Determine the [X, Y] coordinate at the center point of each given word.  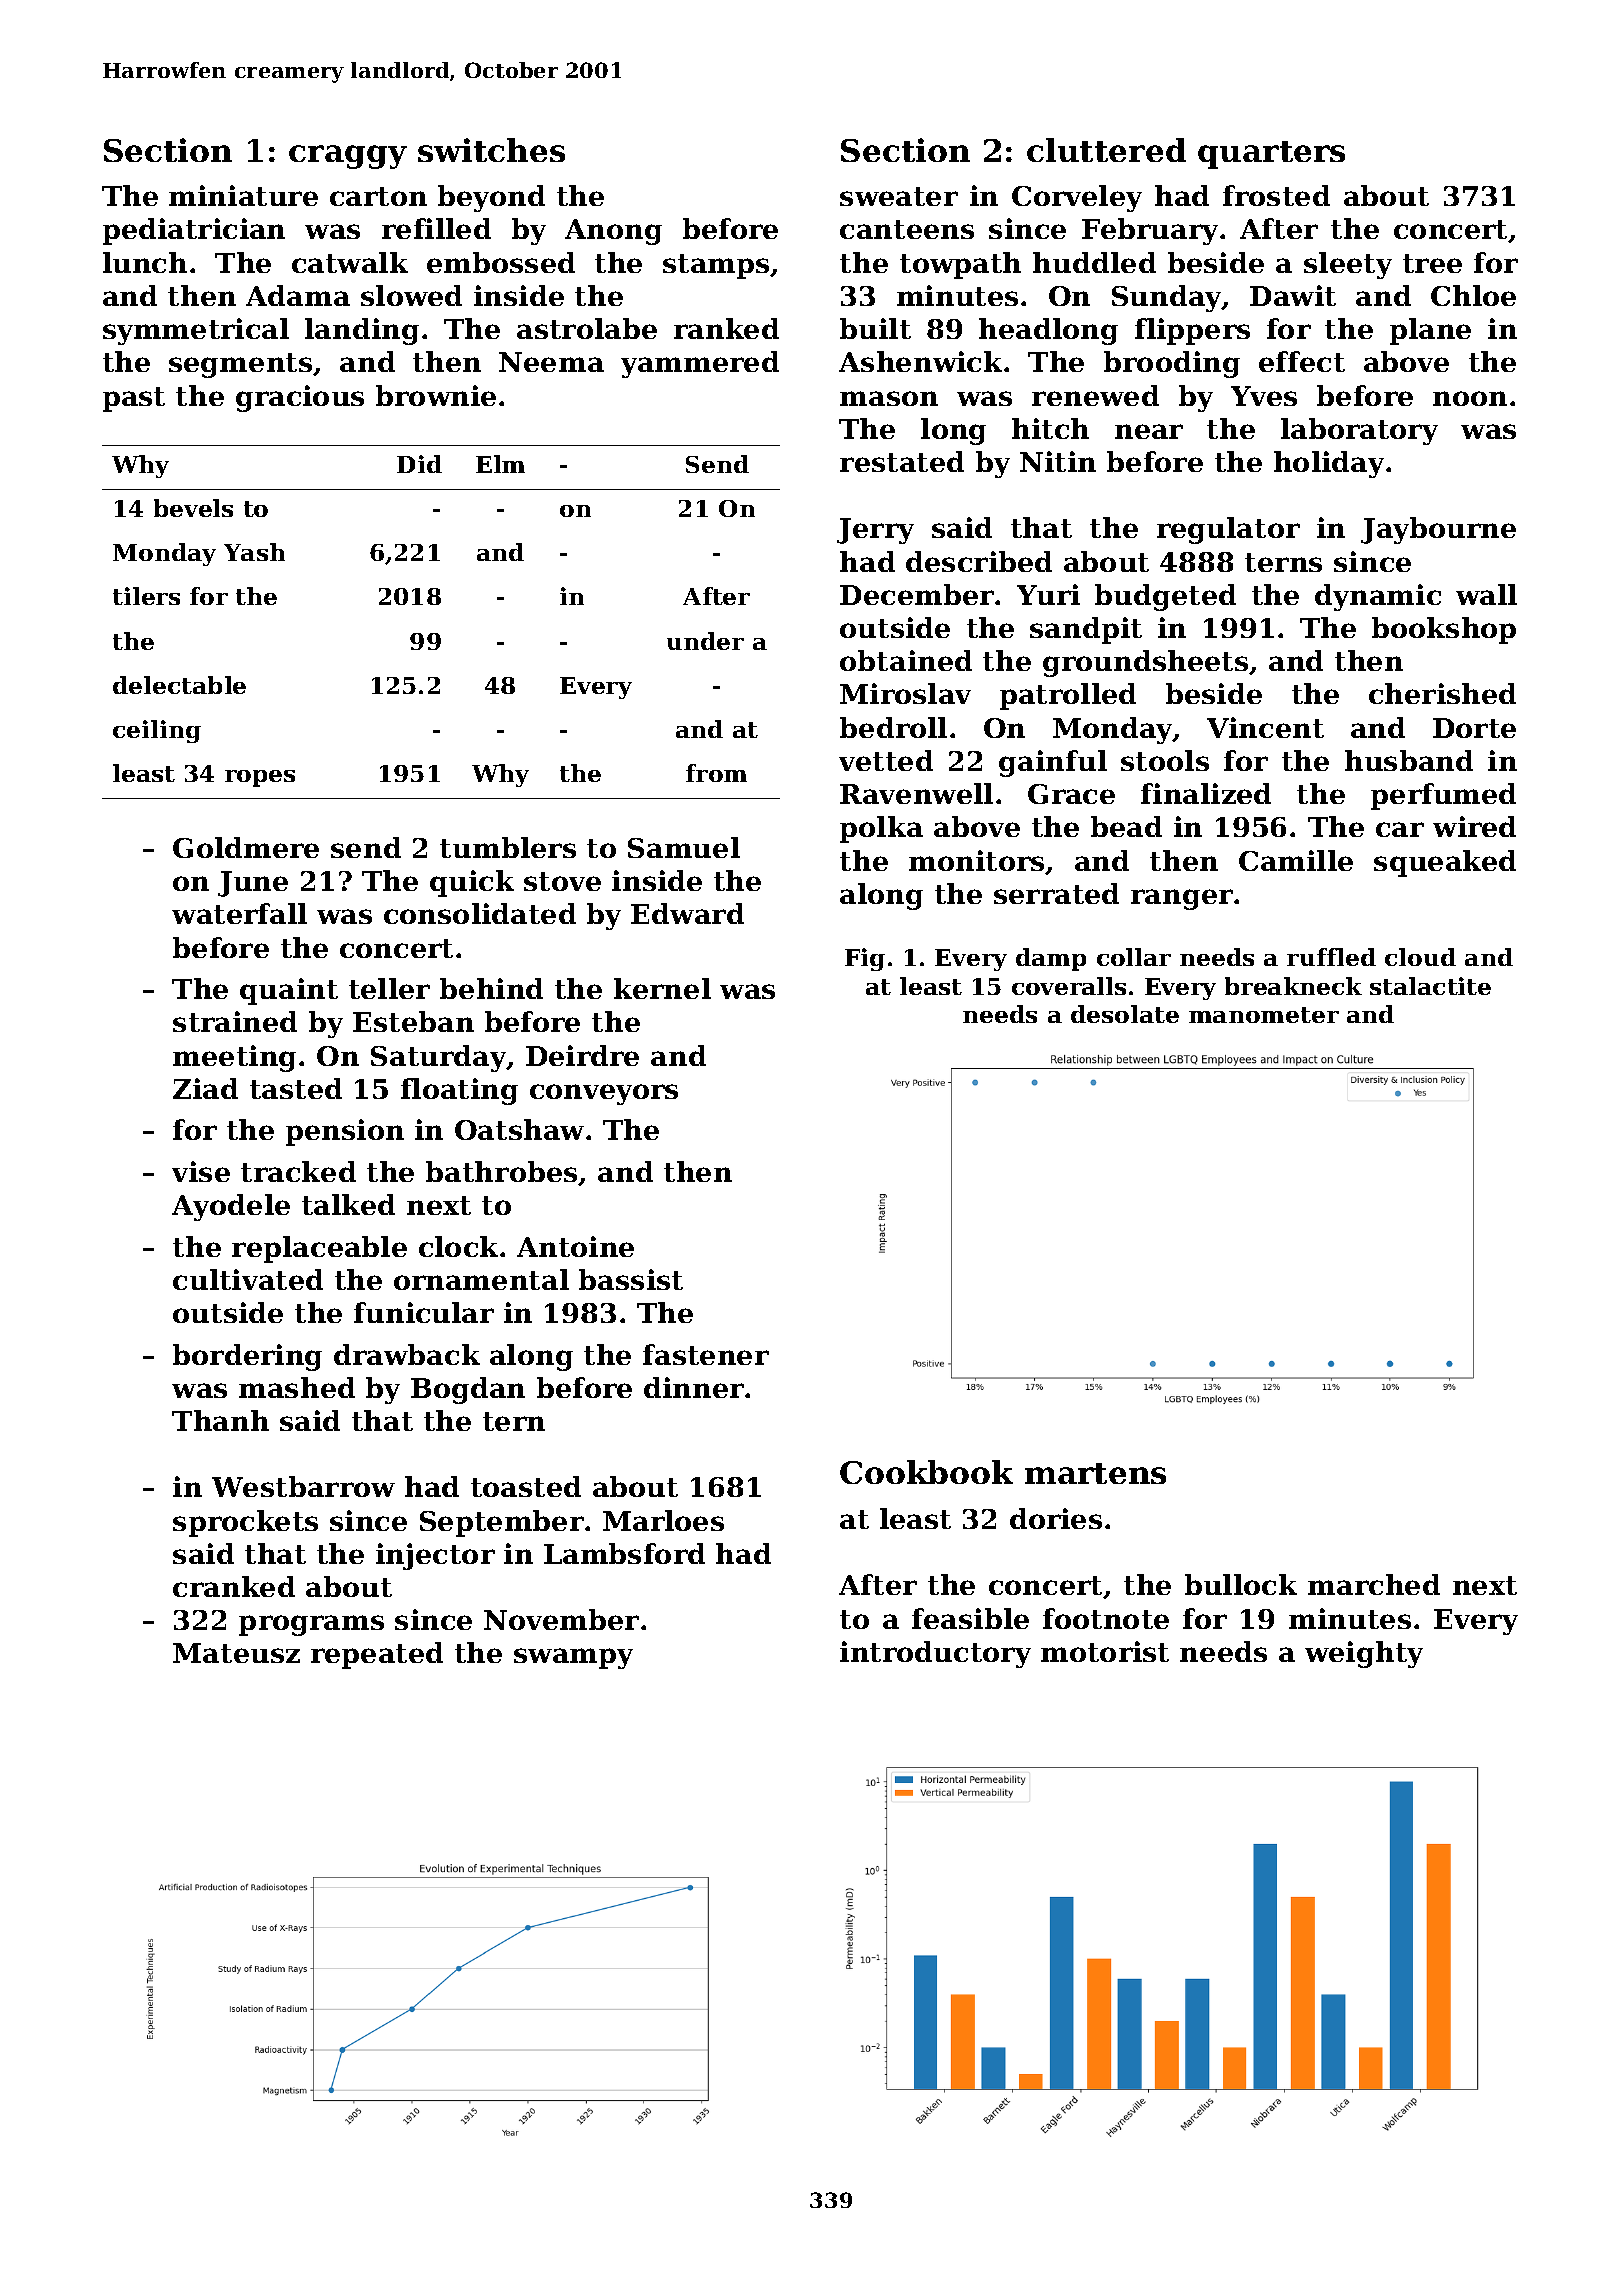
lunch [145, 262]
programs [311, 1625]
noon [1470, 398]
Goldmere [246, 847]
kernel [662, 988]
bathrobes [501, 1171]
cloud [1420, 957]
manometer [1264, 1015]
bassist [631, 1279]
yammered [700, 364]
